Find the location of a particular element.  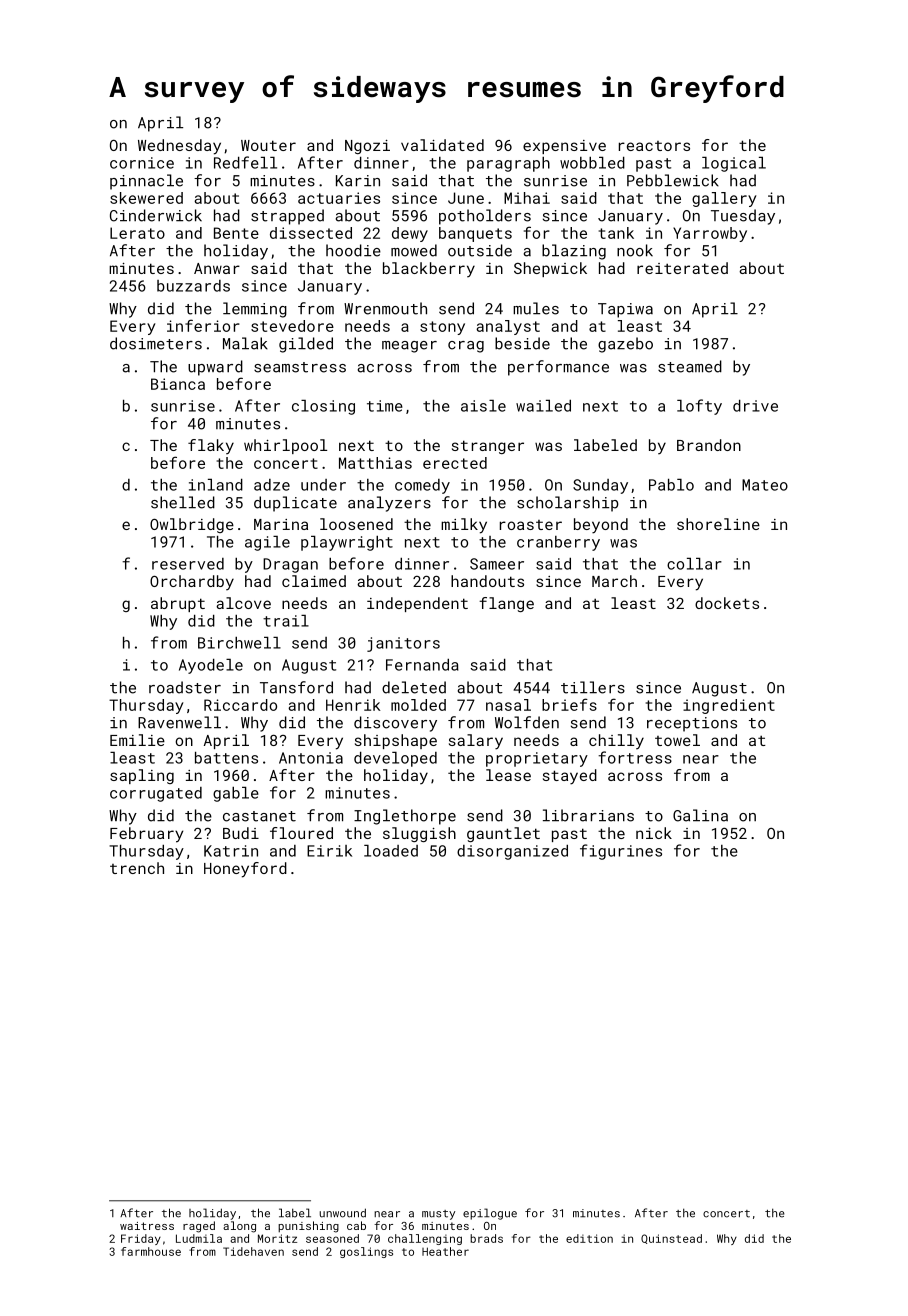

disorganized is located at coordinates (512, 852).
